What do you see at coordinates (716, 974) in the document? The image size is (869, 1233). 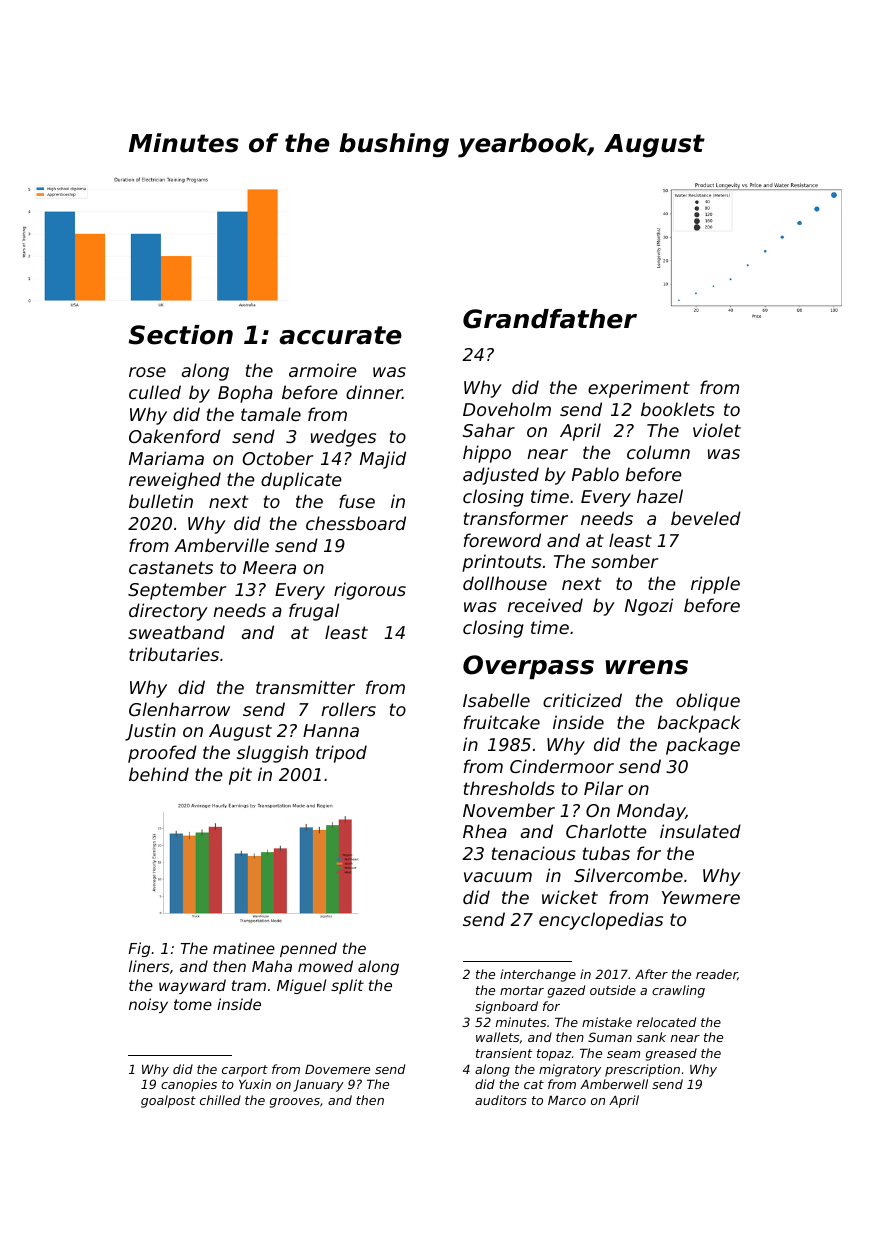 I see `reader` at bounding box center [716, 974].
